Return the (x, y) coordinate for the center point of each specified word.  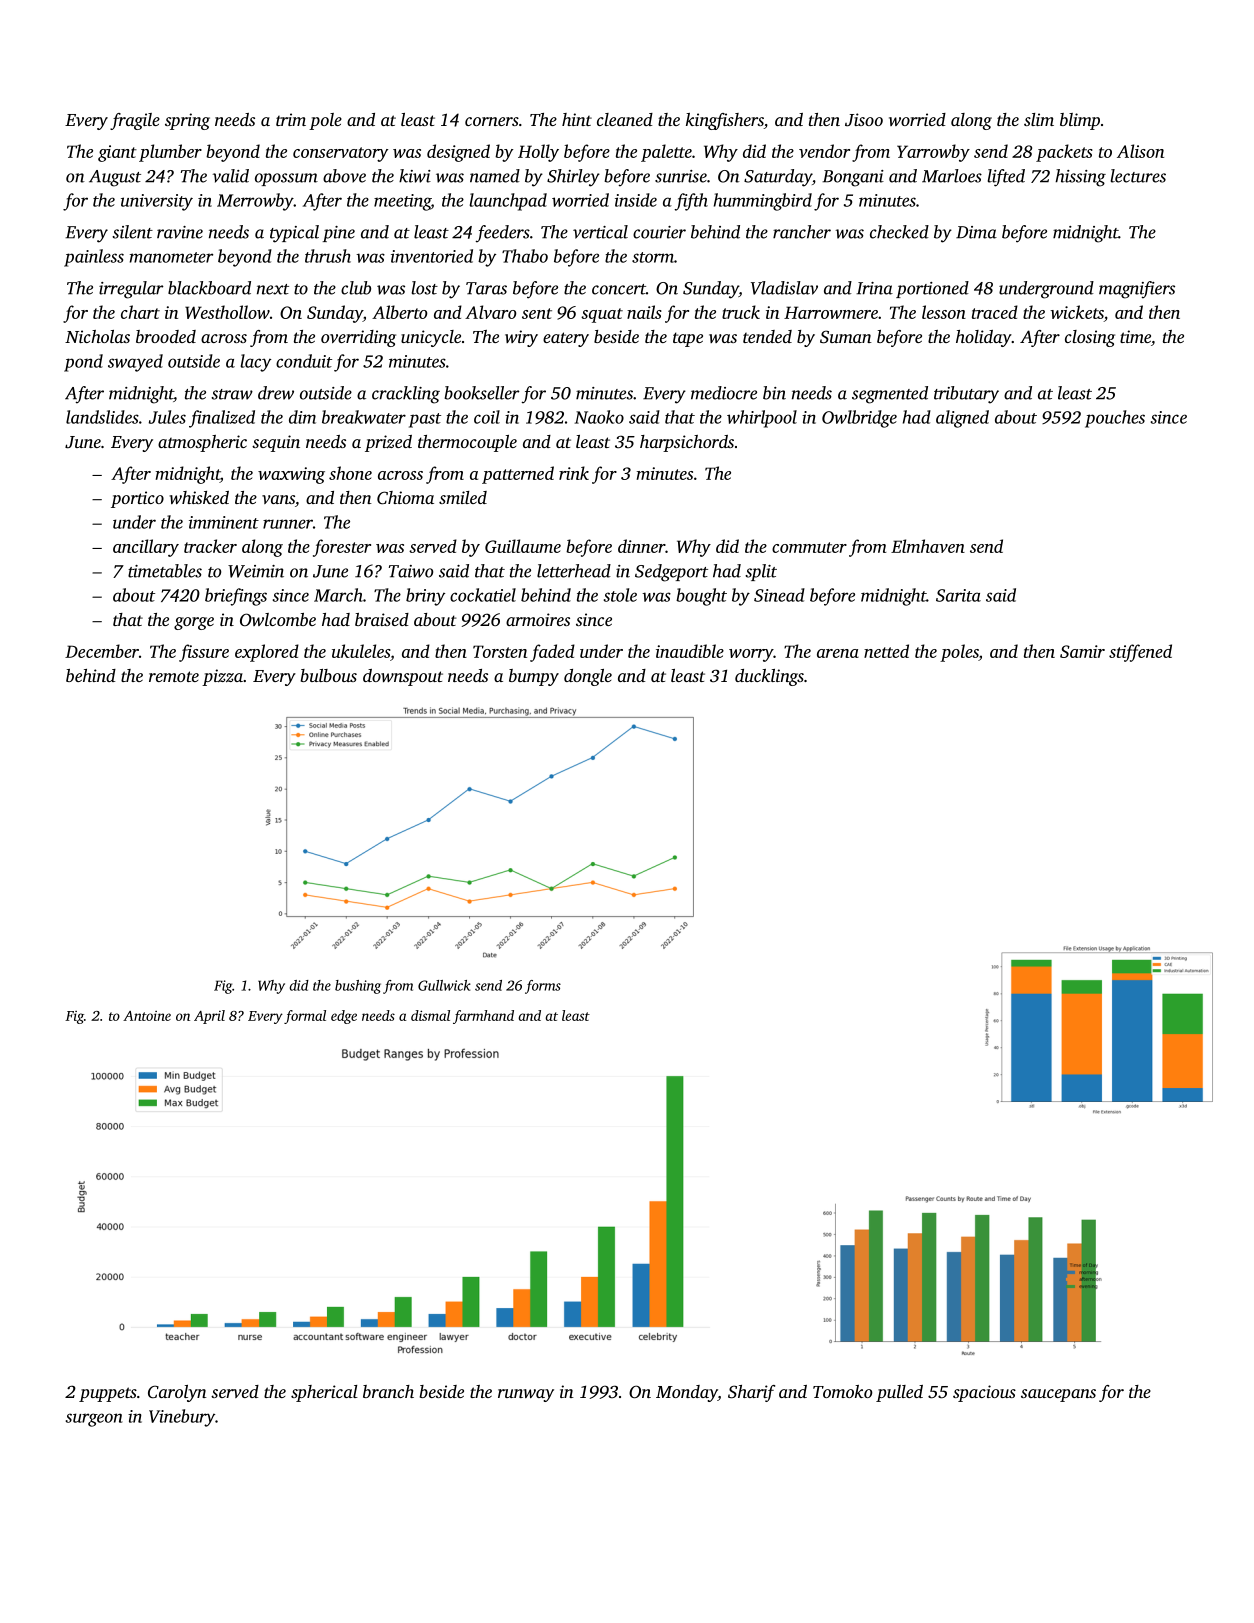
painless (94, 258)
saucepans (1058, 1395)
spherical (324, 1393)
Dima (976, 232)
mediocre (724, 393)
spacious (984, 1393)
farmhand (483, 1017)
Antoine (147, 1016)
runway (526, 1395)
